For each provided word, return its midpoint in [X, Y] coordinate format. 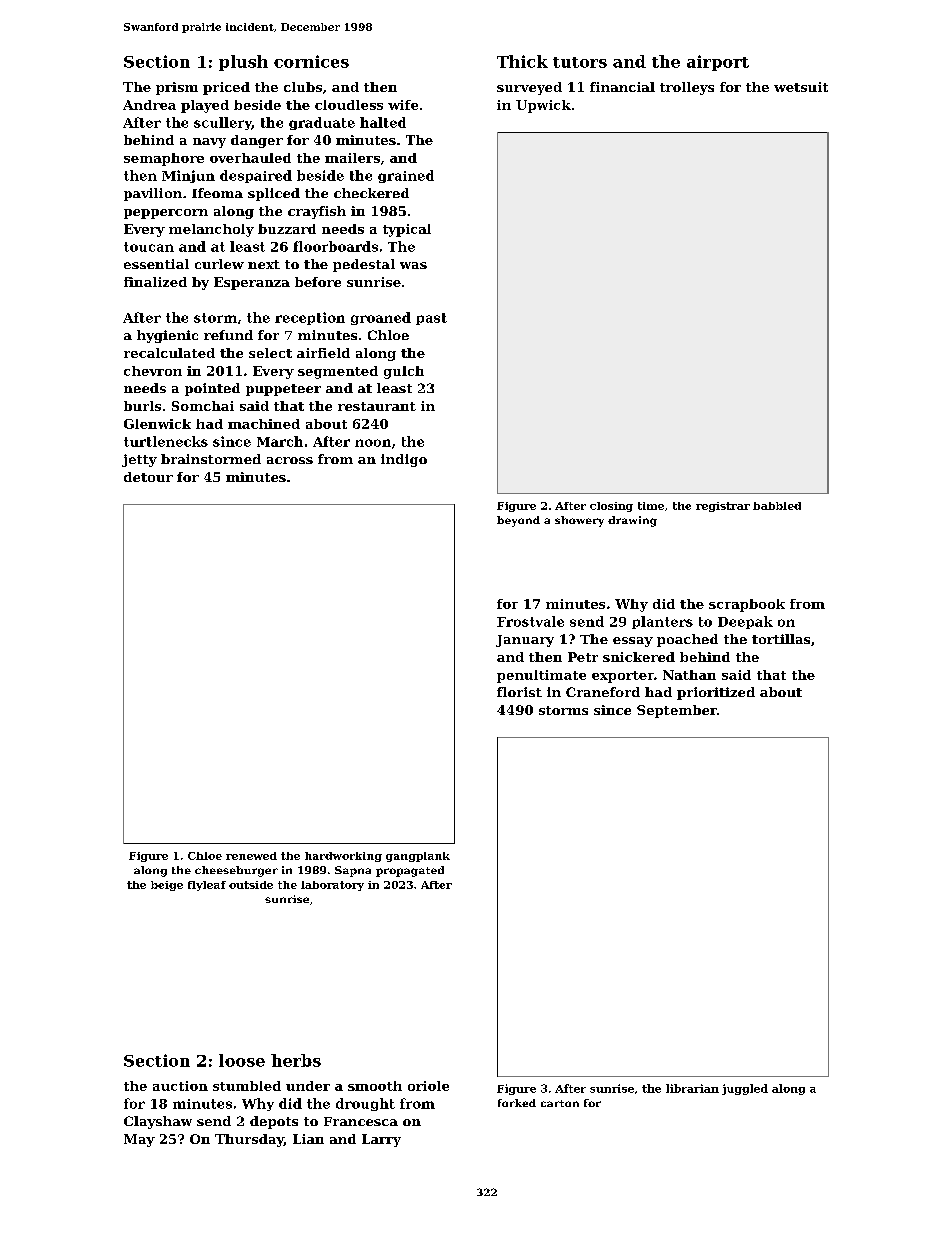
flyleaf [207, 886]
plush [243, 63]
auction [180, 1086]
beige [167, 886]
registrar [723, 507]
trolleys [687, 88]
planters [662, 622]
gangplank [418, 857]
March [280, 441]
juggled [745, 1089]
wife [403, 105]
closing [611, 507]
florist [519, 692]
